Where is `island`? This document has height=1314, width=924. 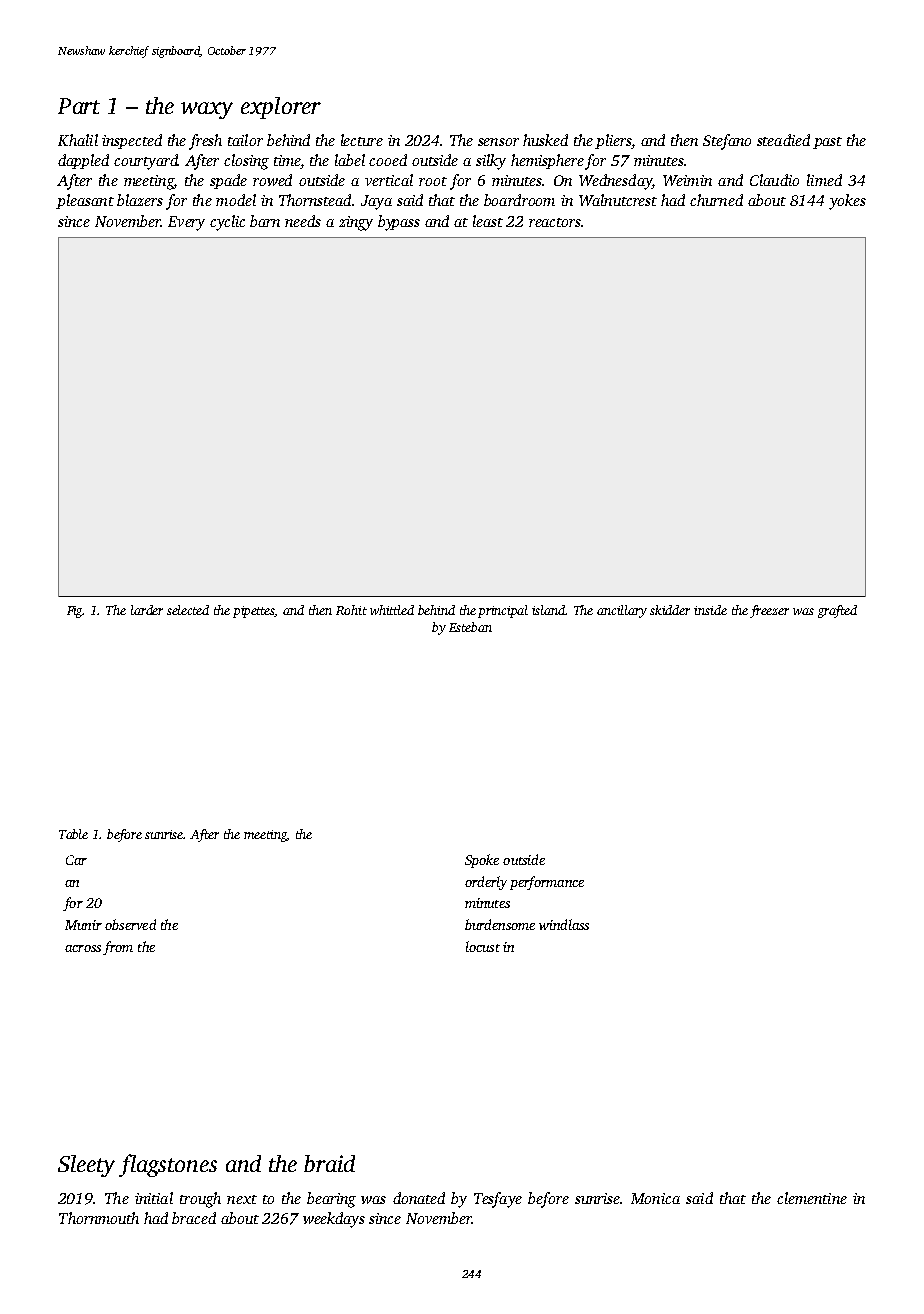
island is located at coordinates (549, 610).
